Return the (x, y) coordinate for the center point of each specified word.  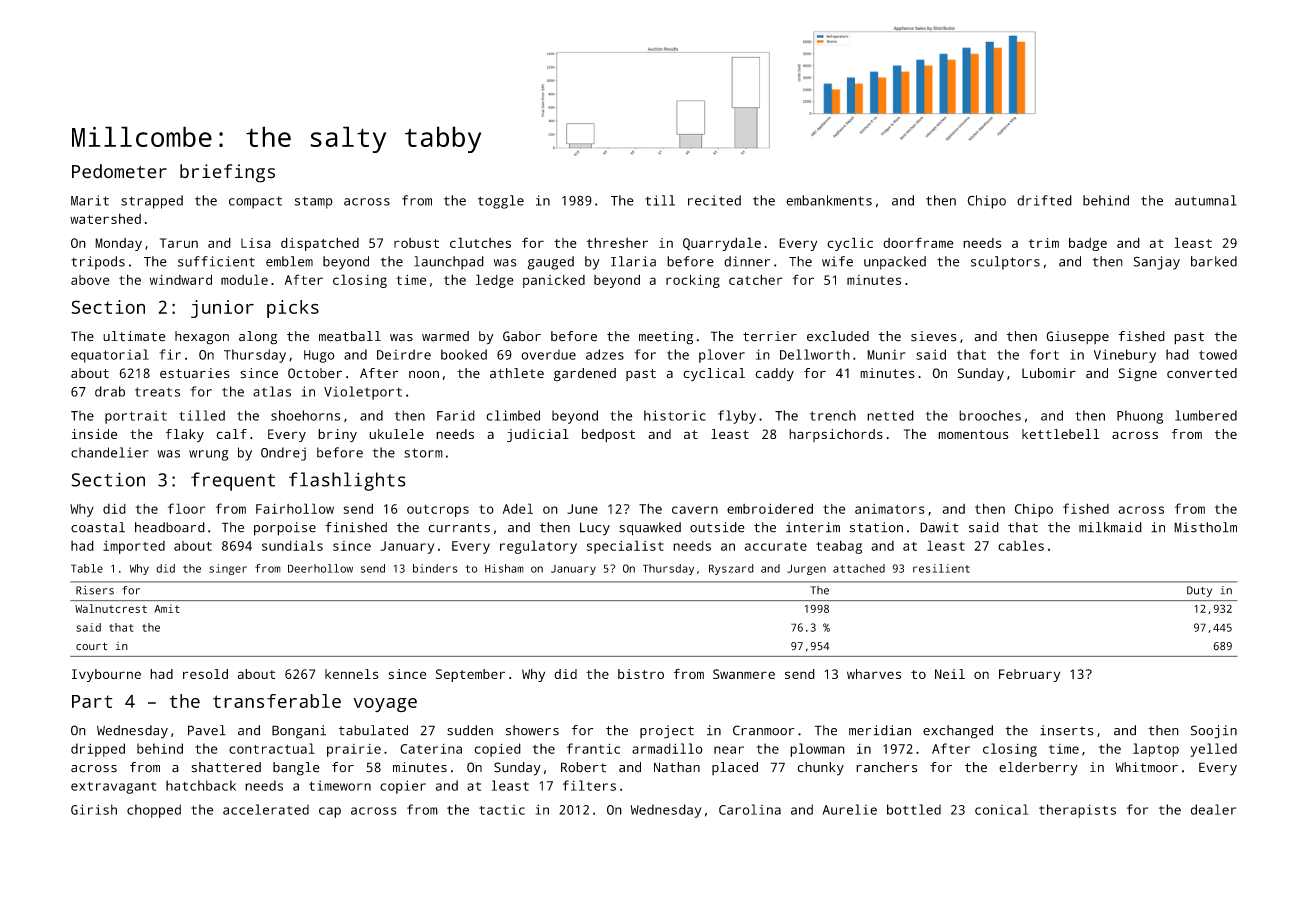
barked (1214, 261)
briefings (227, 173)
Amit (167, 608)
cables (1021, 545)
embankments (829, 200)
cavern (695, 510)
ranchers (886, 767)
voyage (385, 705)
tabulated (373, 730)
